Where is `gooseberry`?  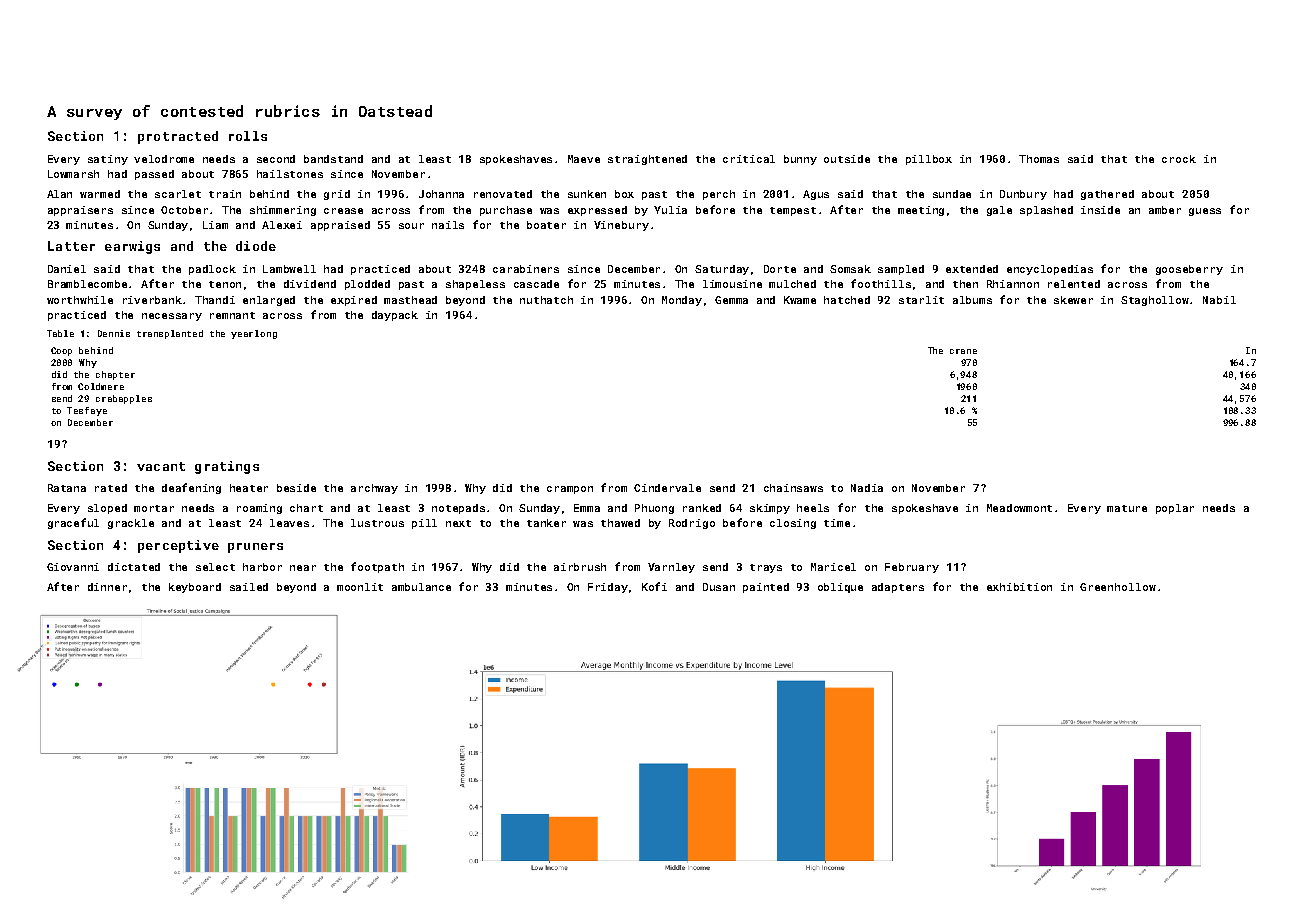
gooseberry is located at coordinates (1189, 270).
